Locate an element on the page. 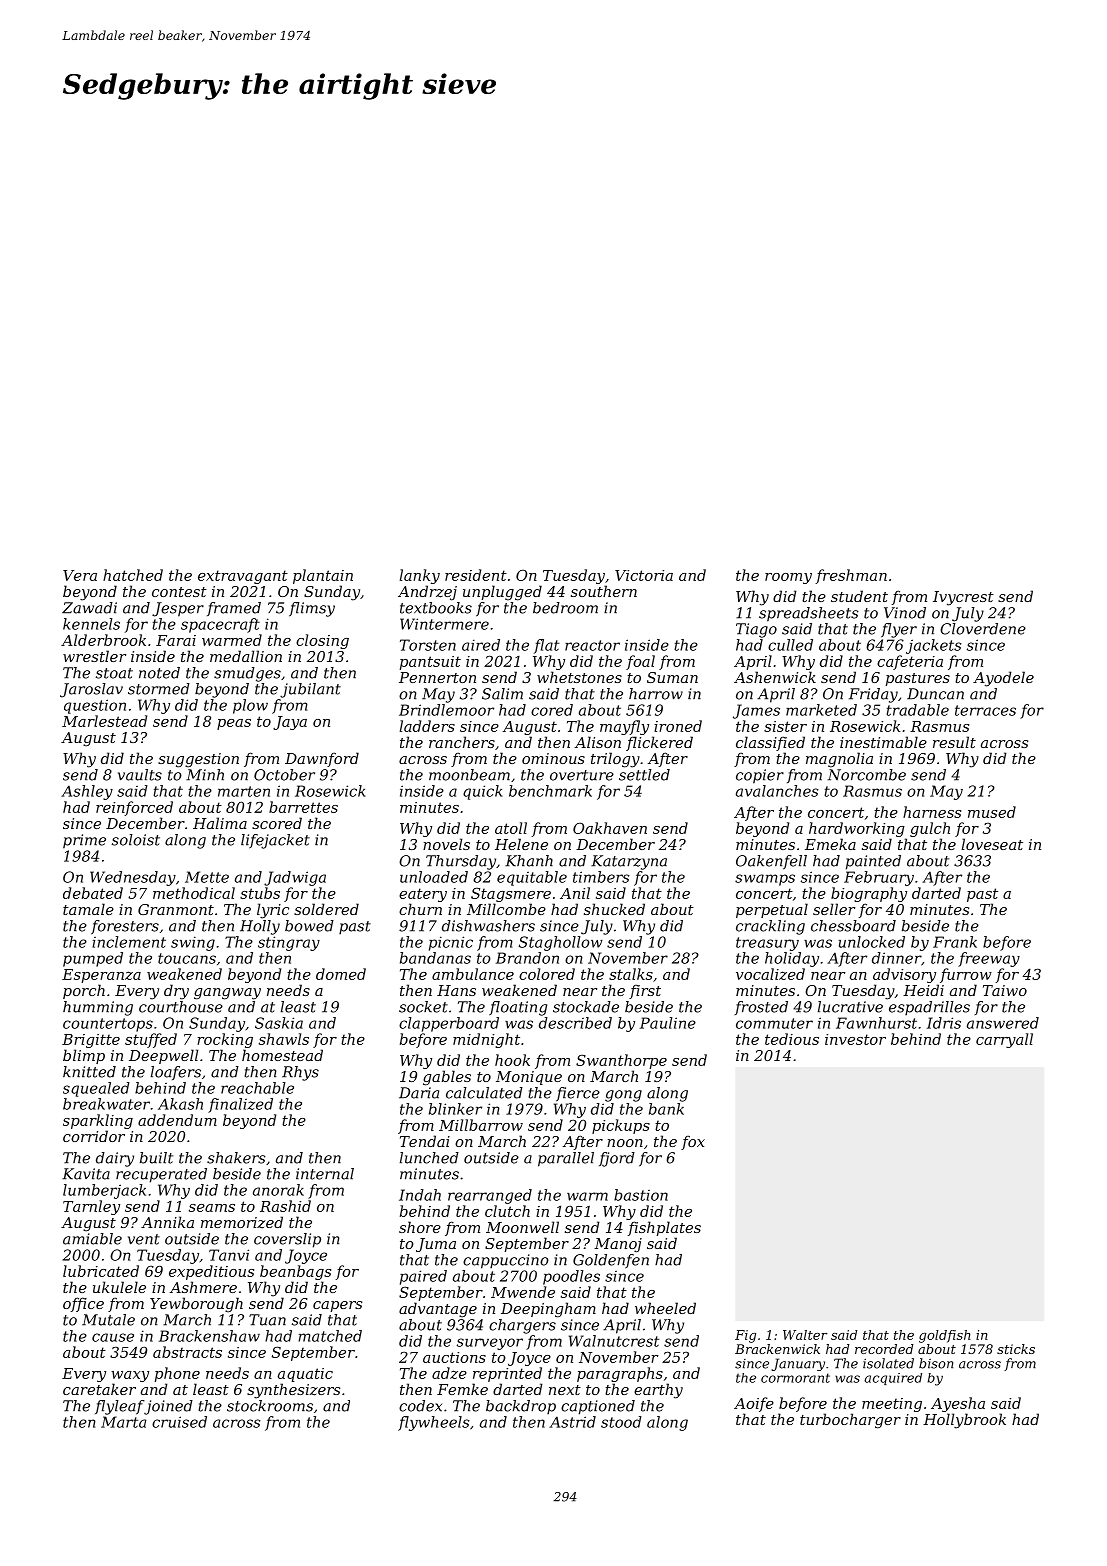 This image has width=1107, height=1566. Fawnhurst is located at coordinates (876, 1023).
